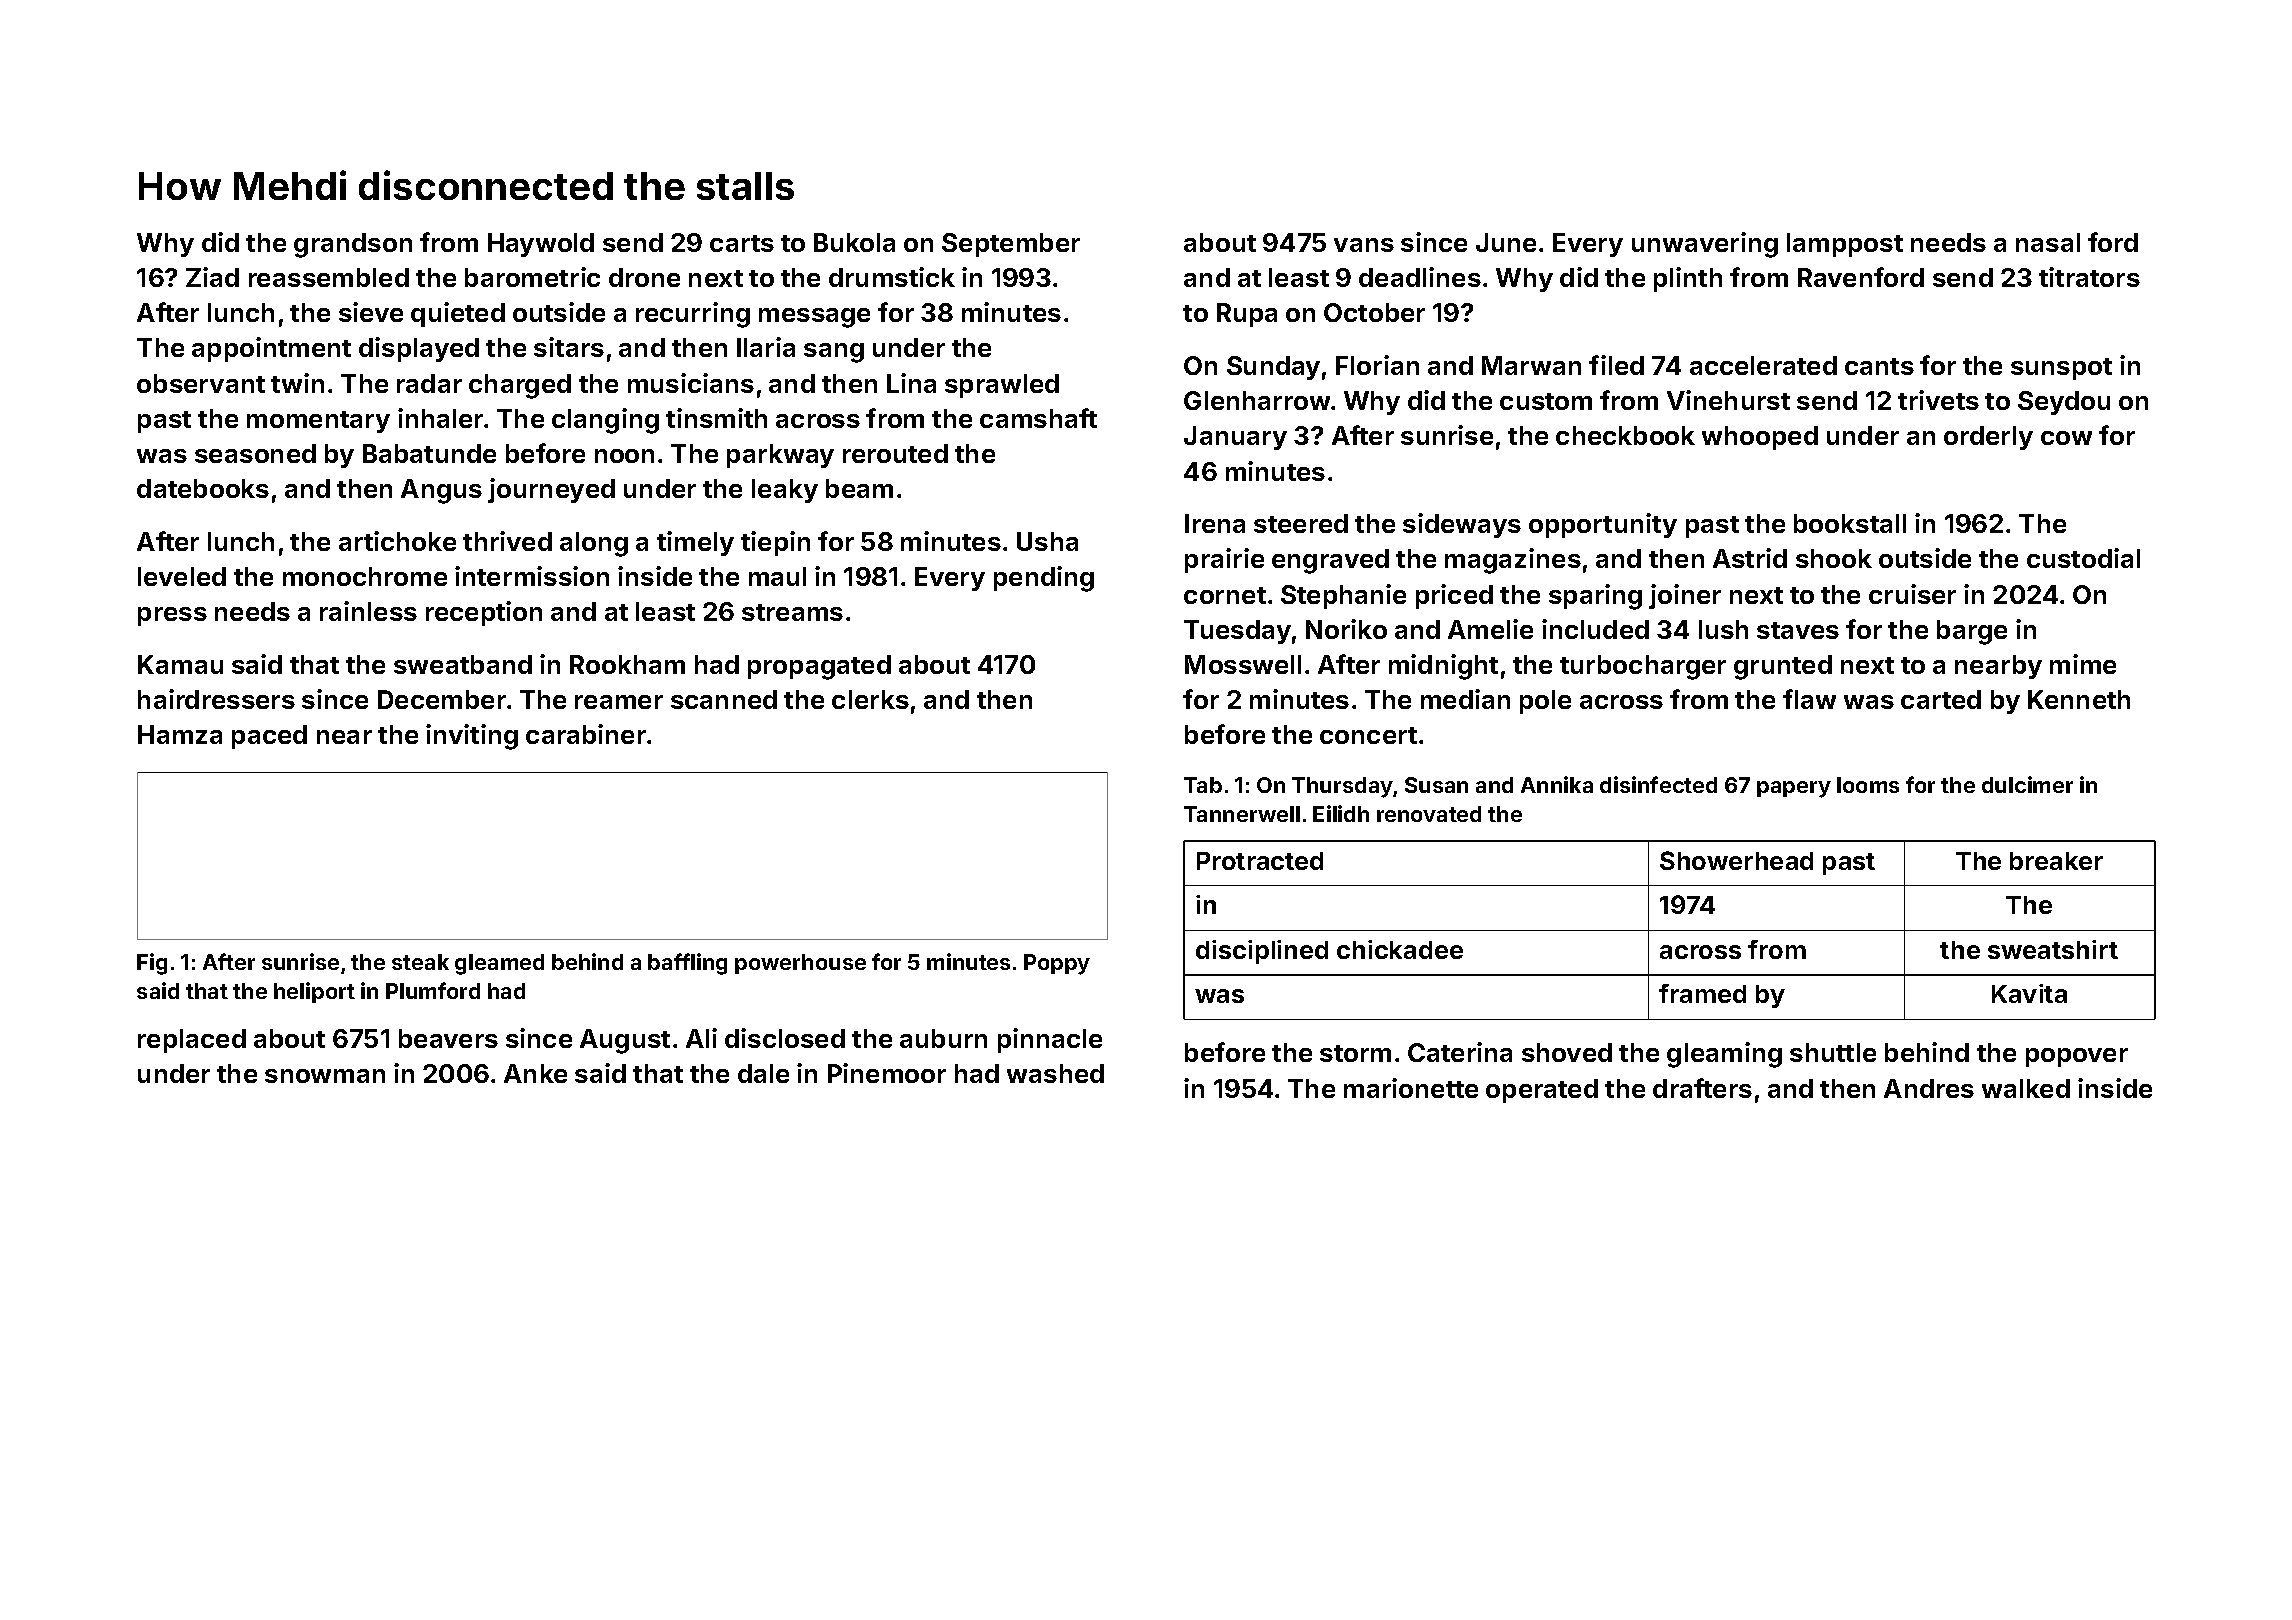 Image resolution: width=2292 pixels, height=1620 pixels. What do you see at coordinates (1643, 667) in the image?
I see `turbocharger` at bounding box center [1643, 667].
